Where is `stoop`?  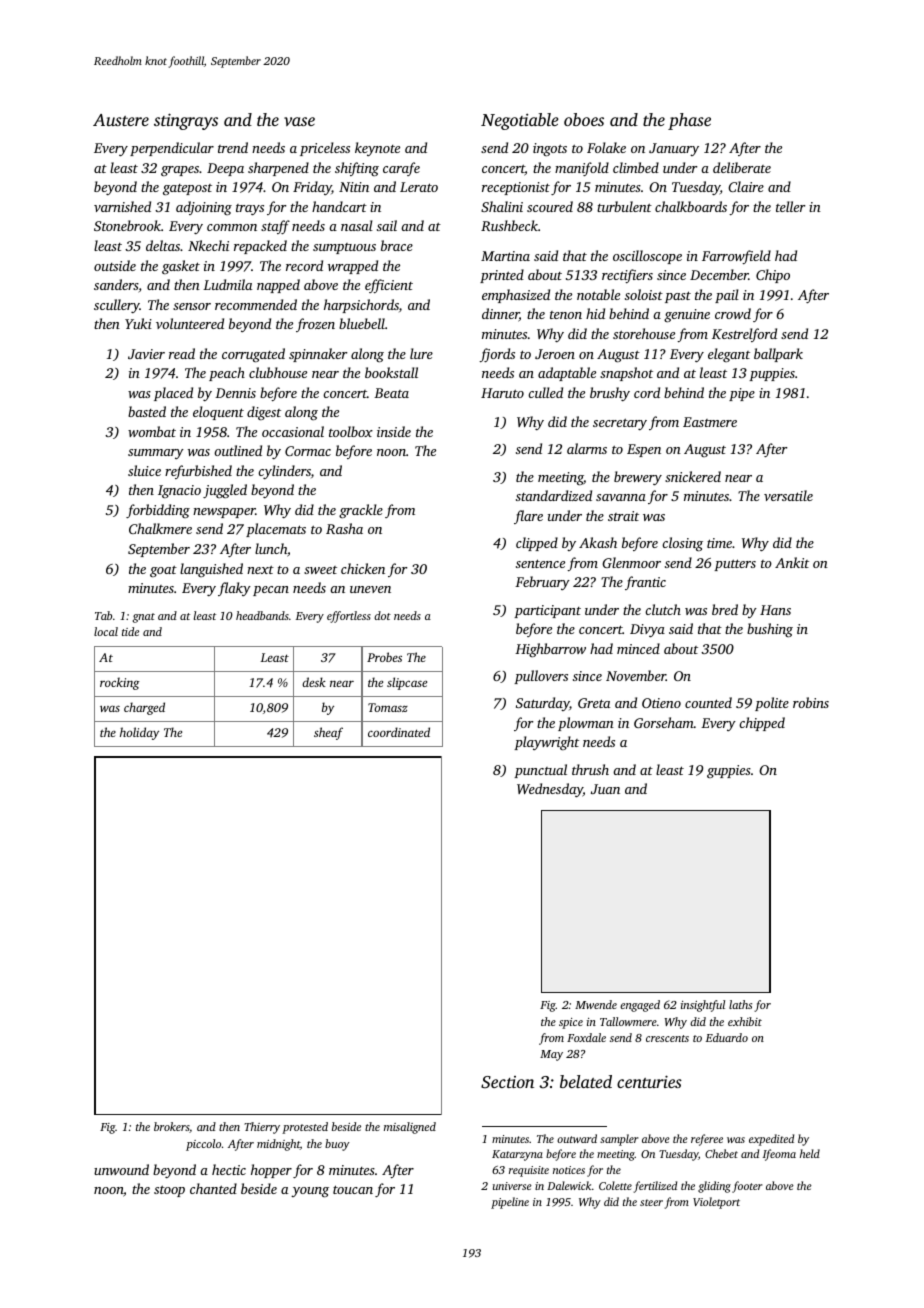 stoop is located at coordinates (169, 1191).
